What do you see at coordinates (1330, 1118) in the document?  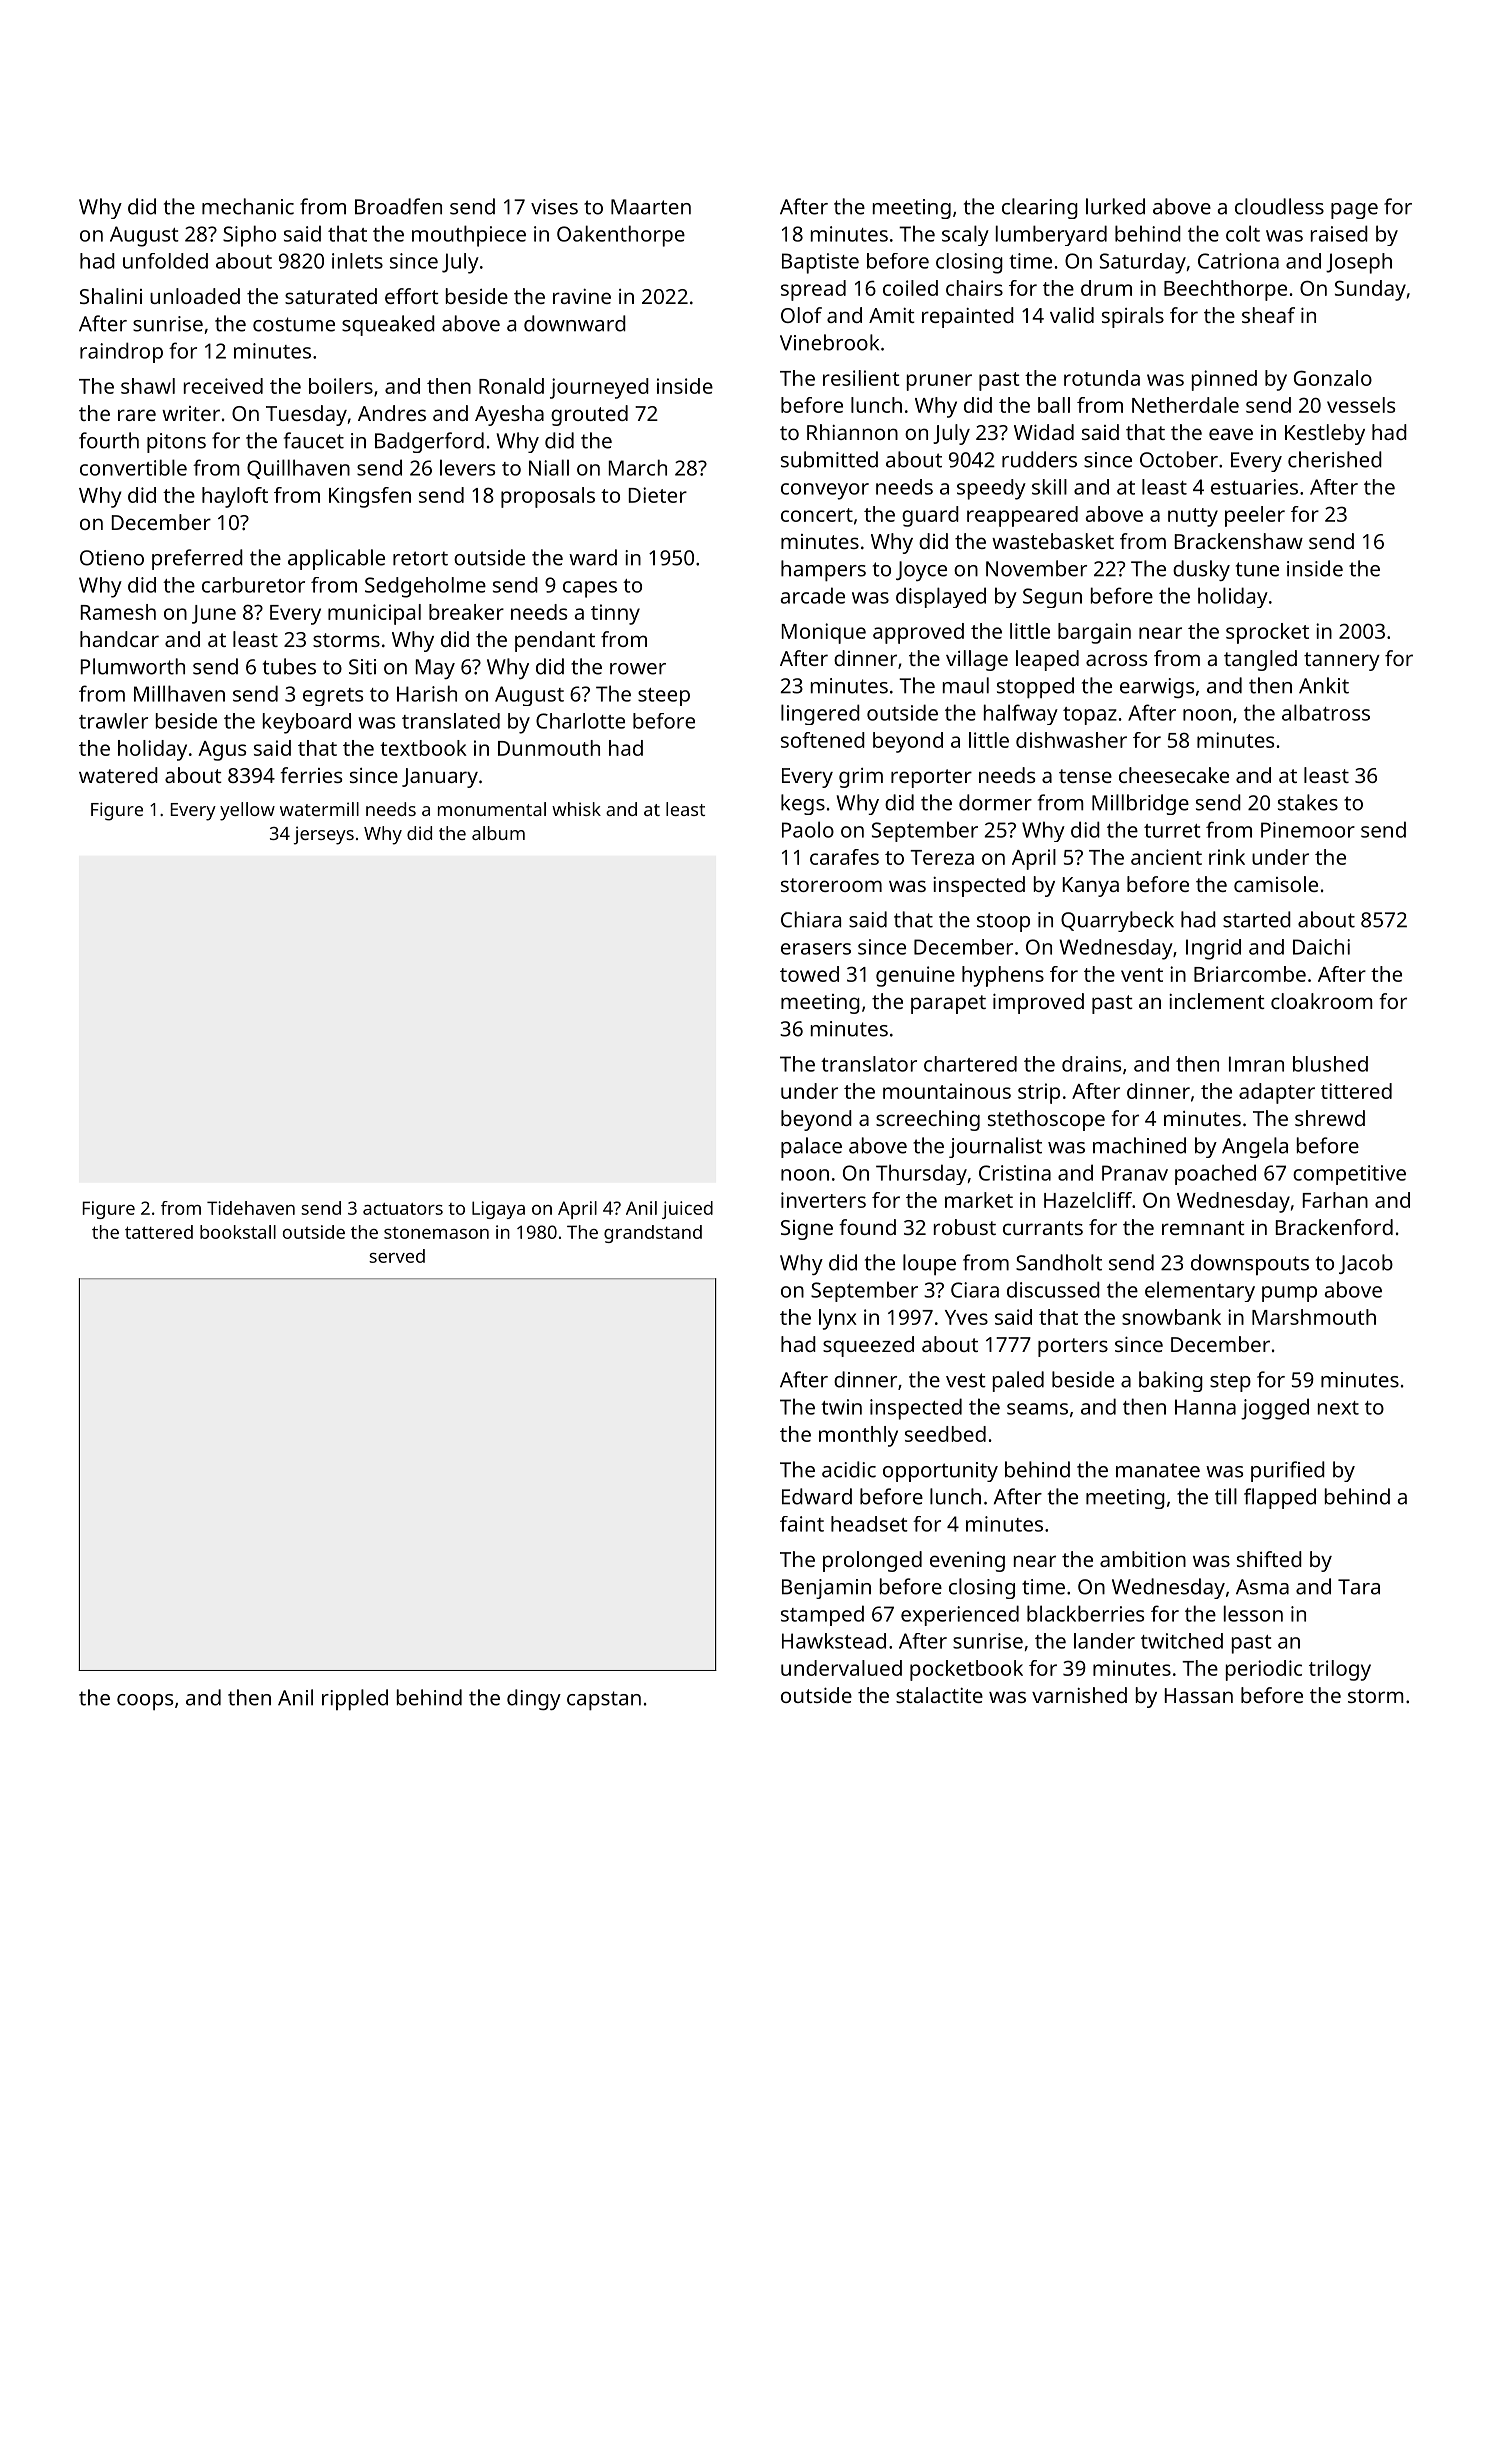 I see `shrewd` at bounding box center [1330, 1118].
